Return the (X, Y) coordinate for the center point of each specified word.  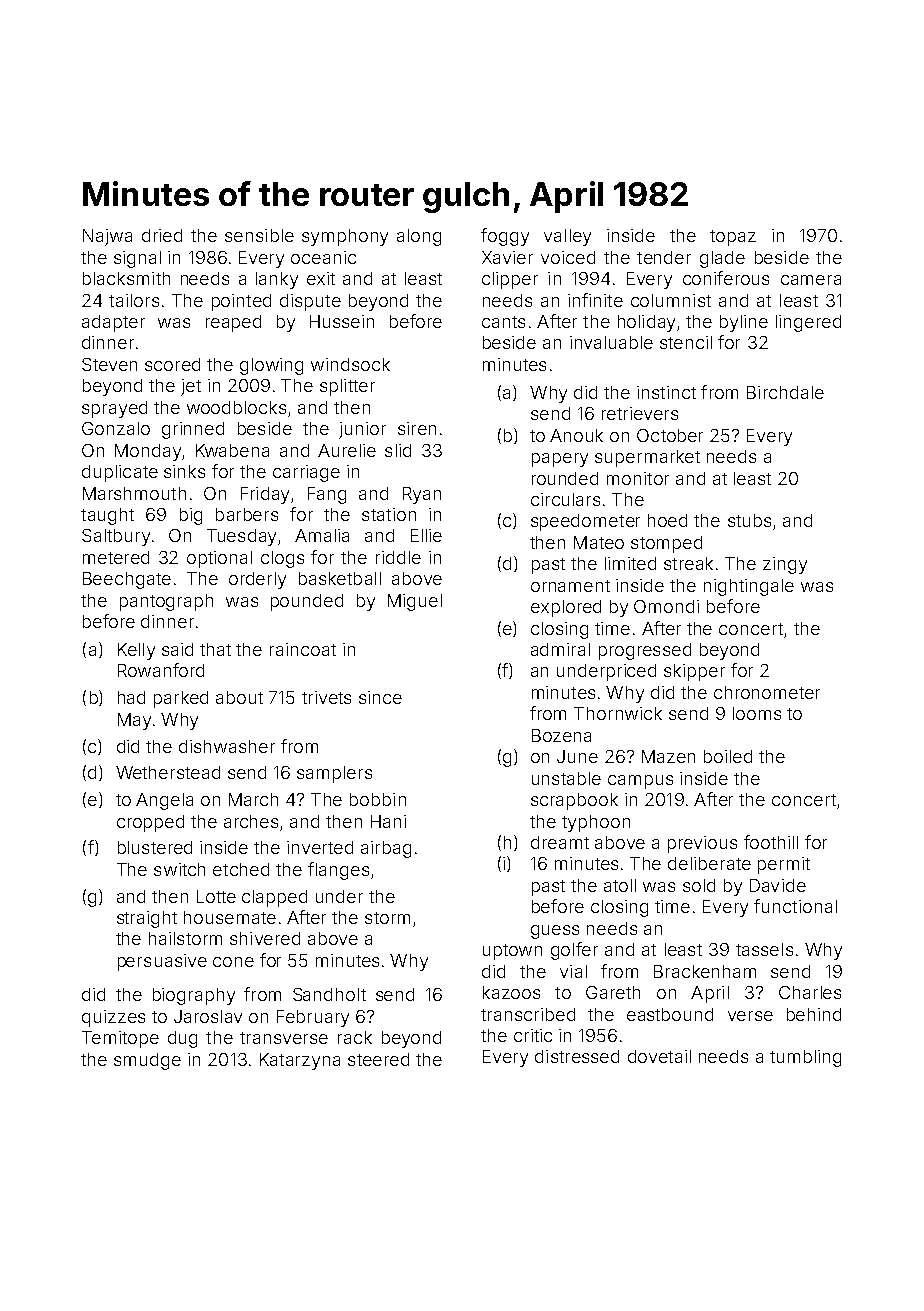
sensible (259, 235)
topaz (733, 238)
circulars (565, 499)
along (419, 237)
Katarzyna (300, 1061)
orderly (257, 580)
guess (555, 932)
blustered (155, 847)
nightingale (749, 587)
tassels (764, 949)
